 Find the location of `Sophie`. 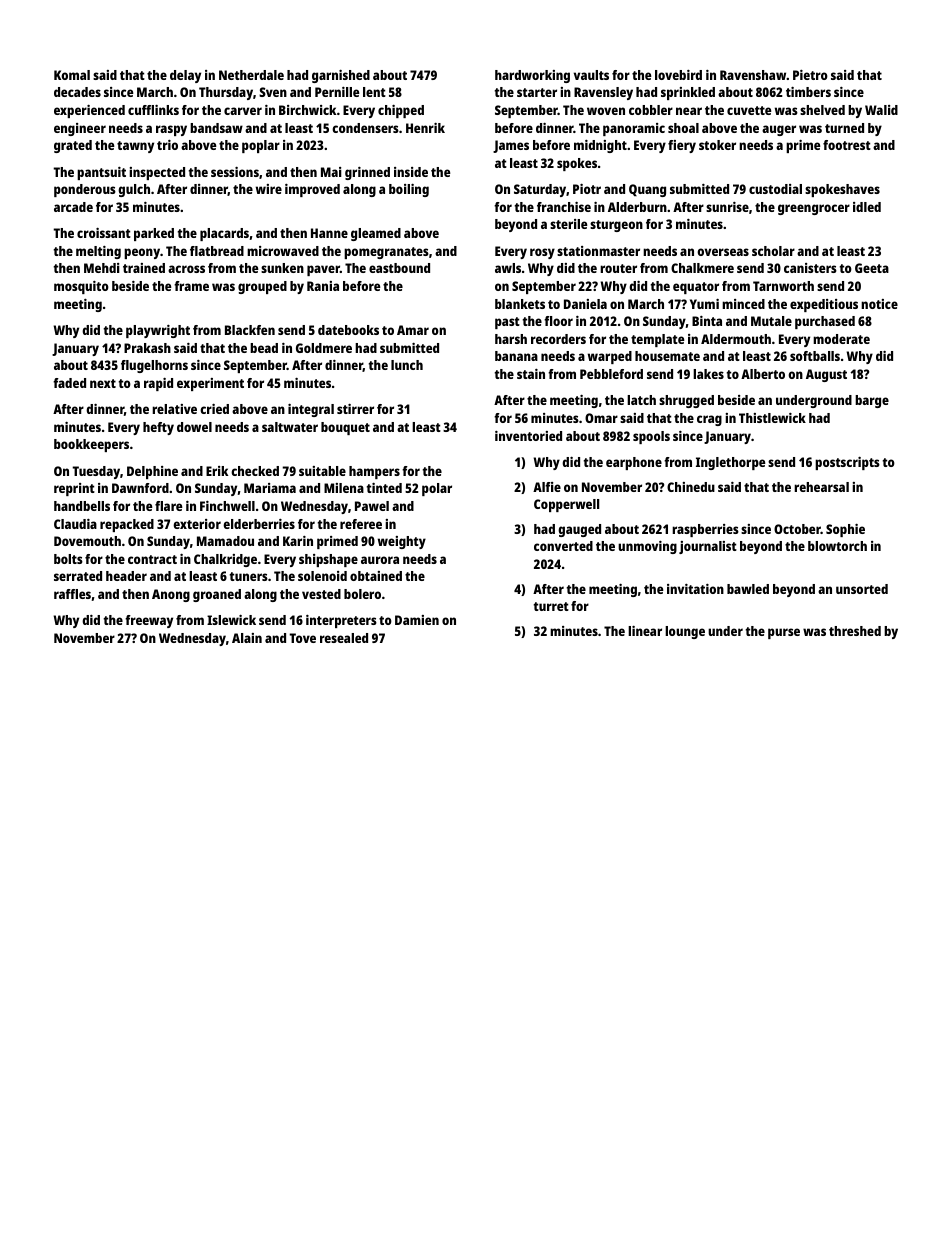

Sophie is located at coordinates (845, 530).
